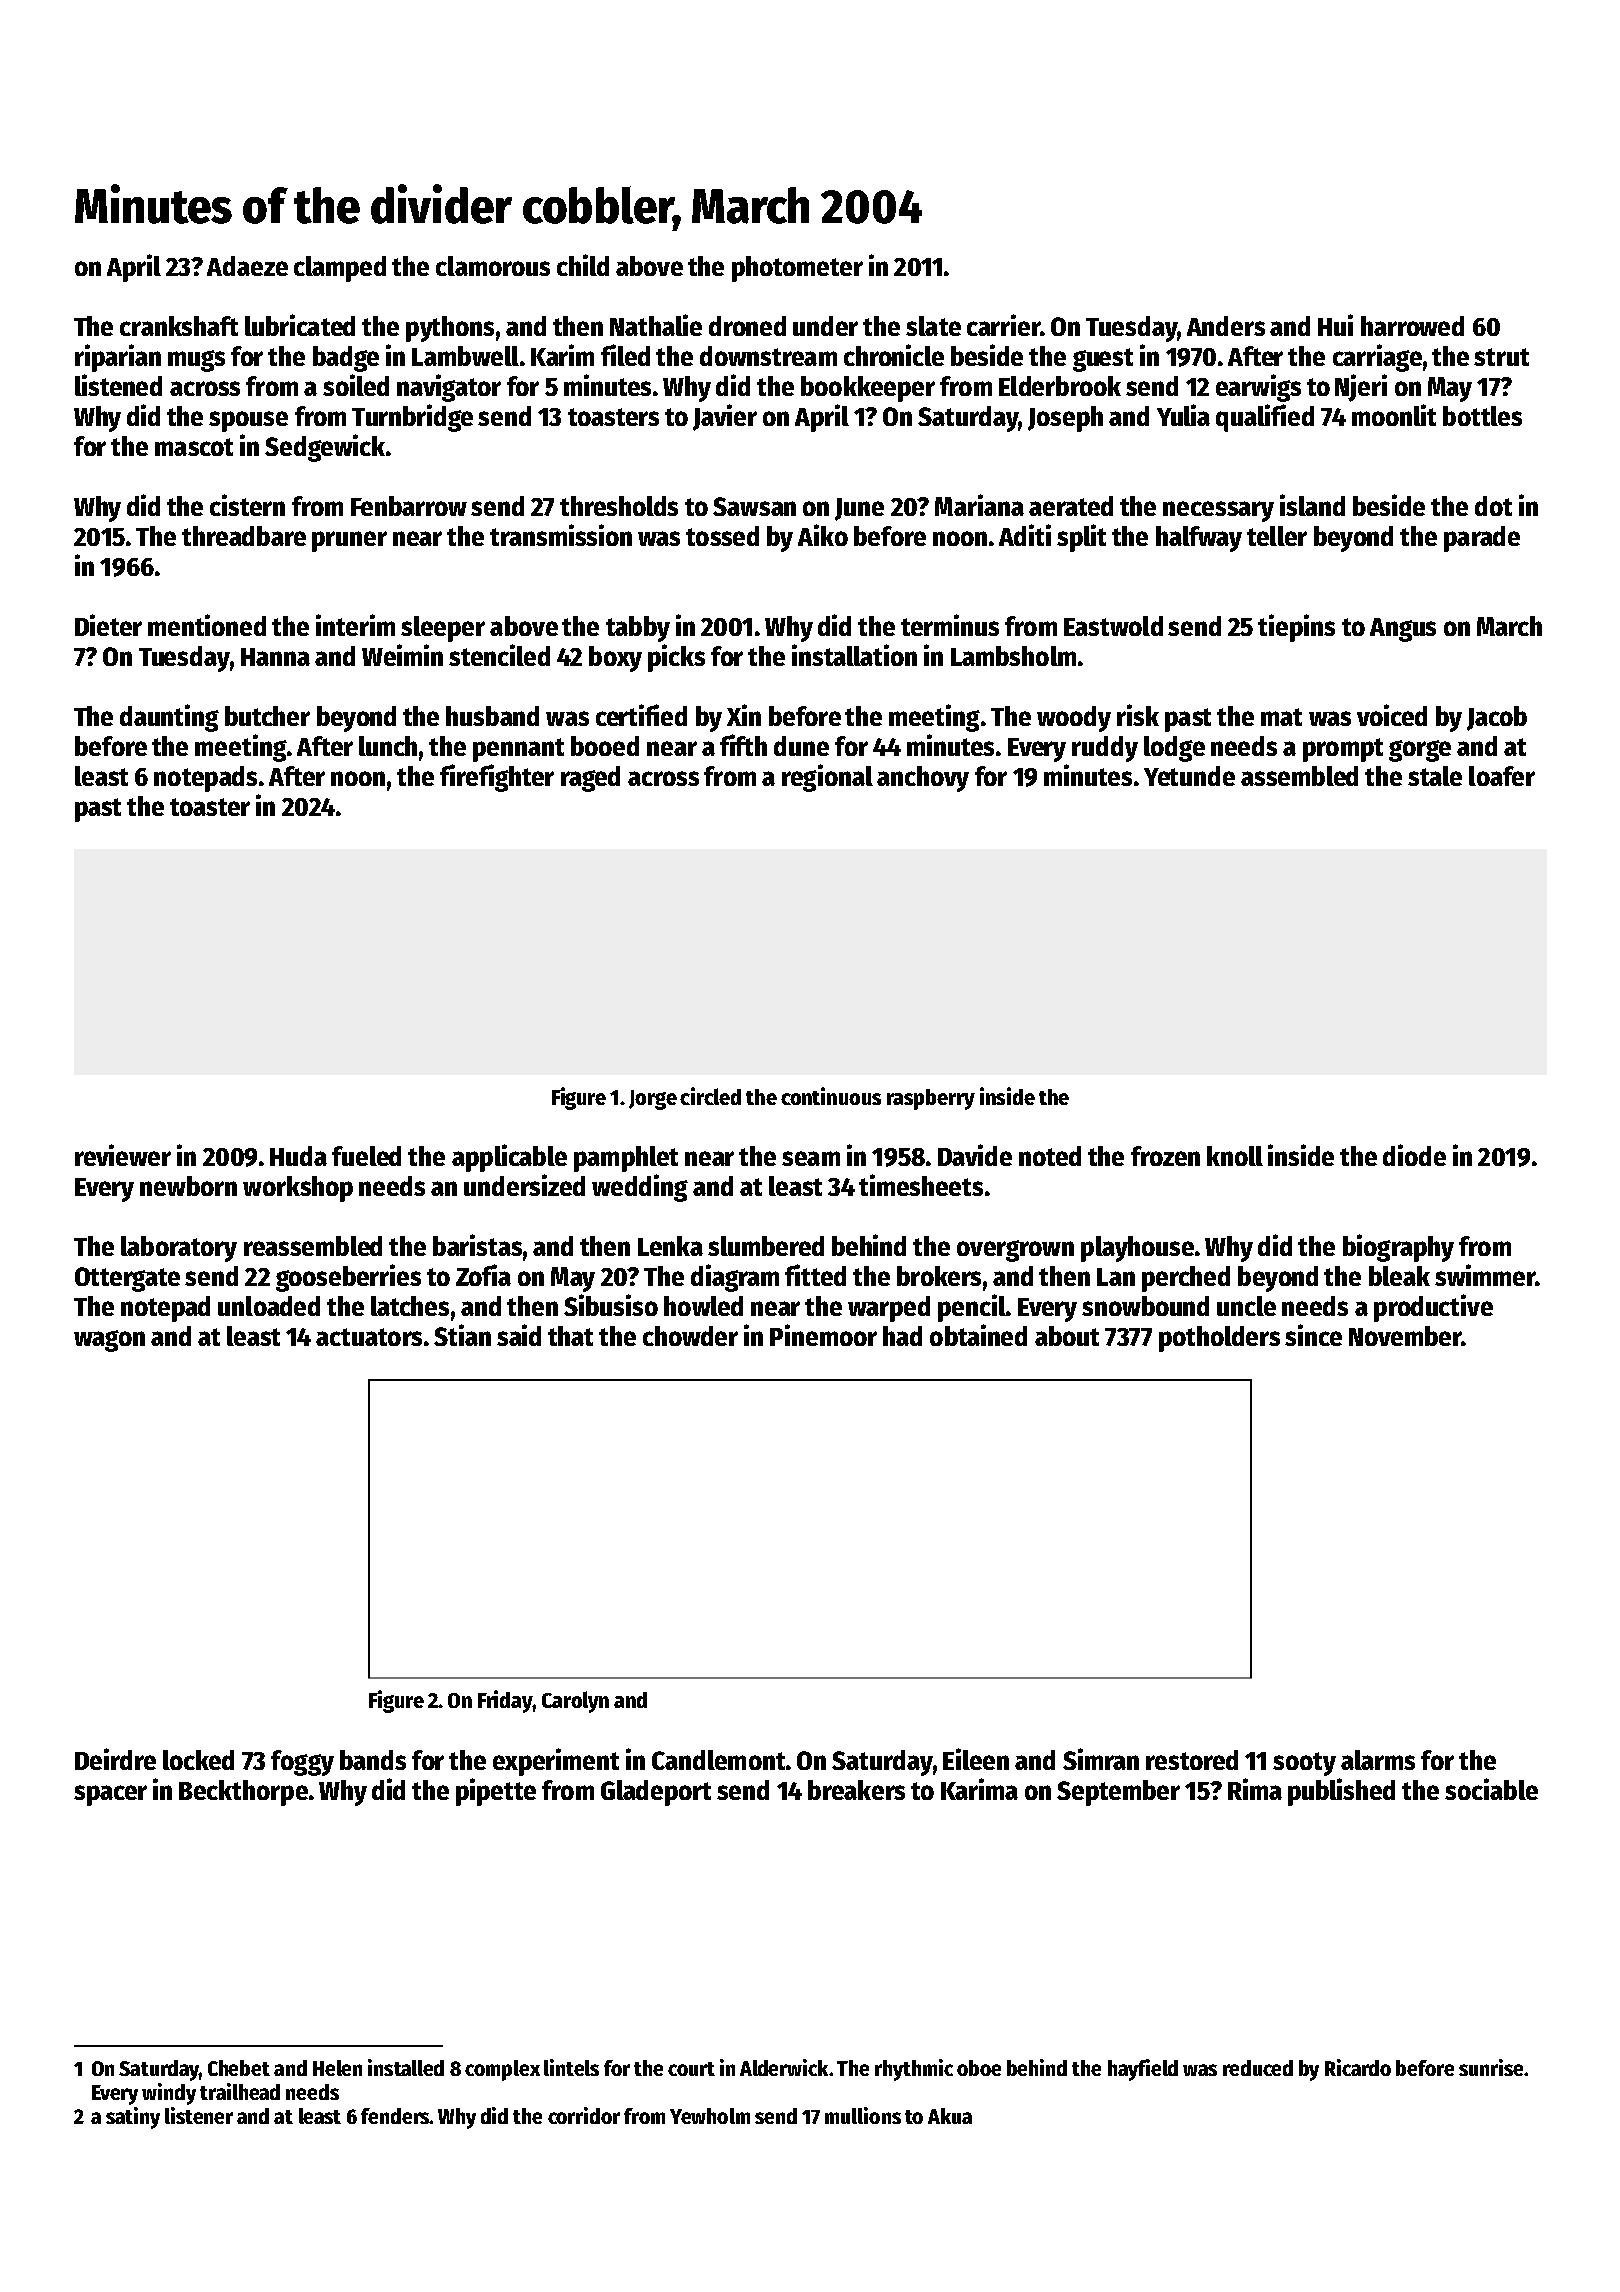  Describe the element at coordinates (325, 448) in the screenshot. I see `Sedgewick` at that location.
